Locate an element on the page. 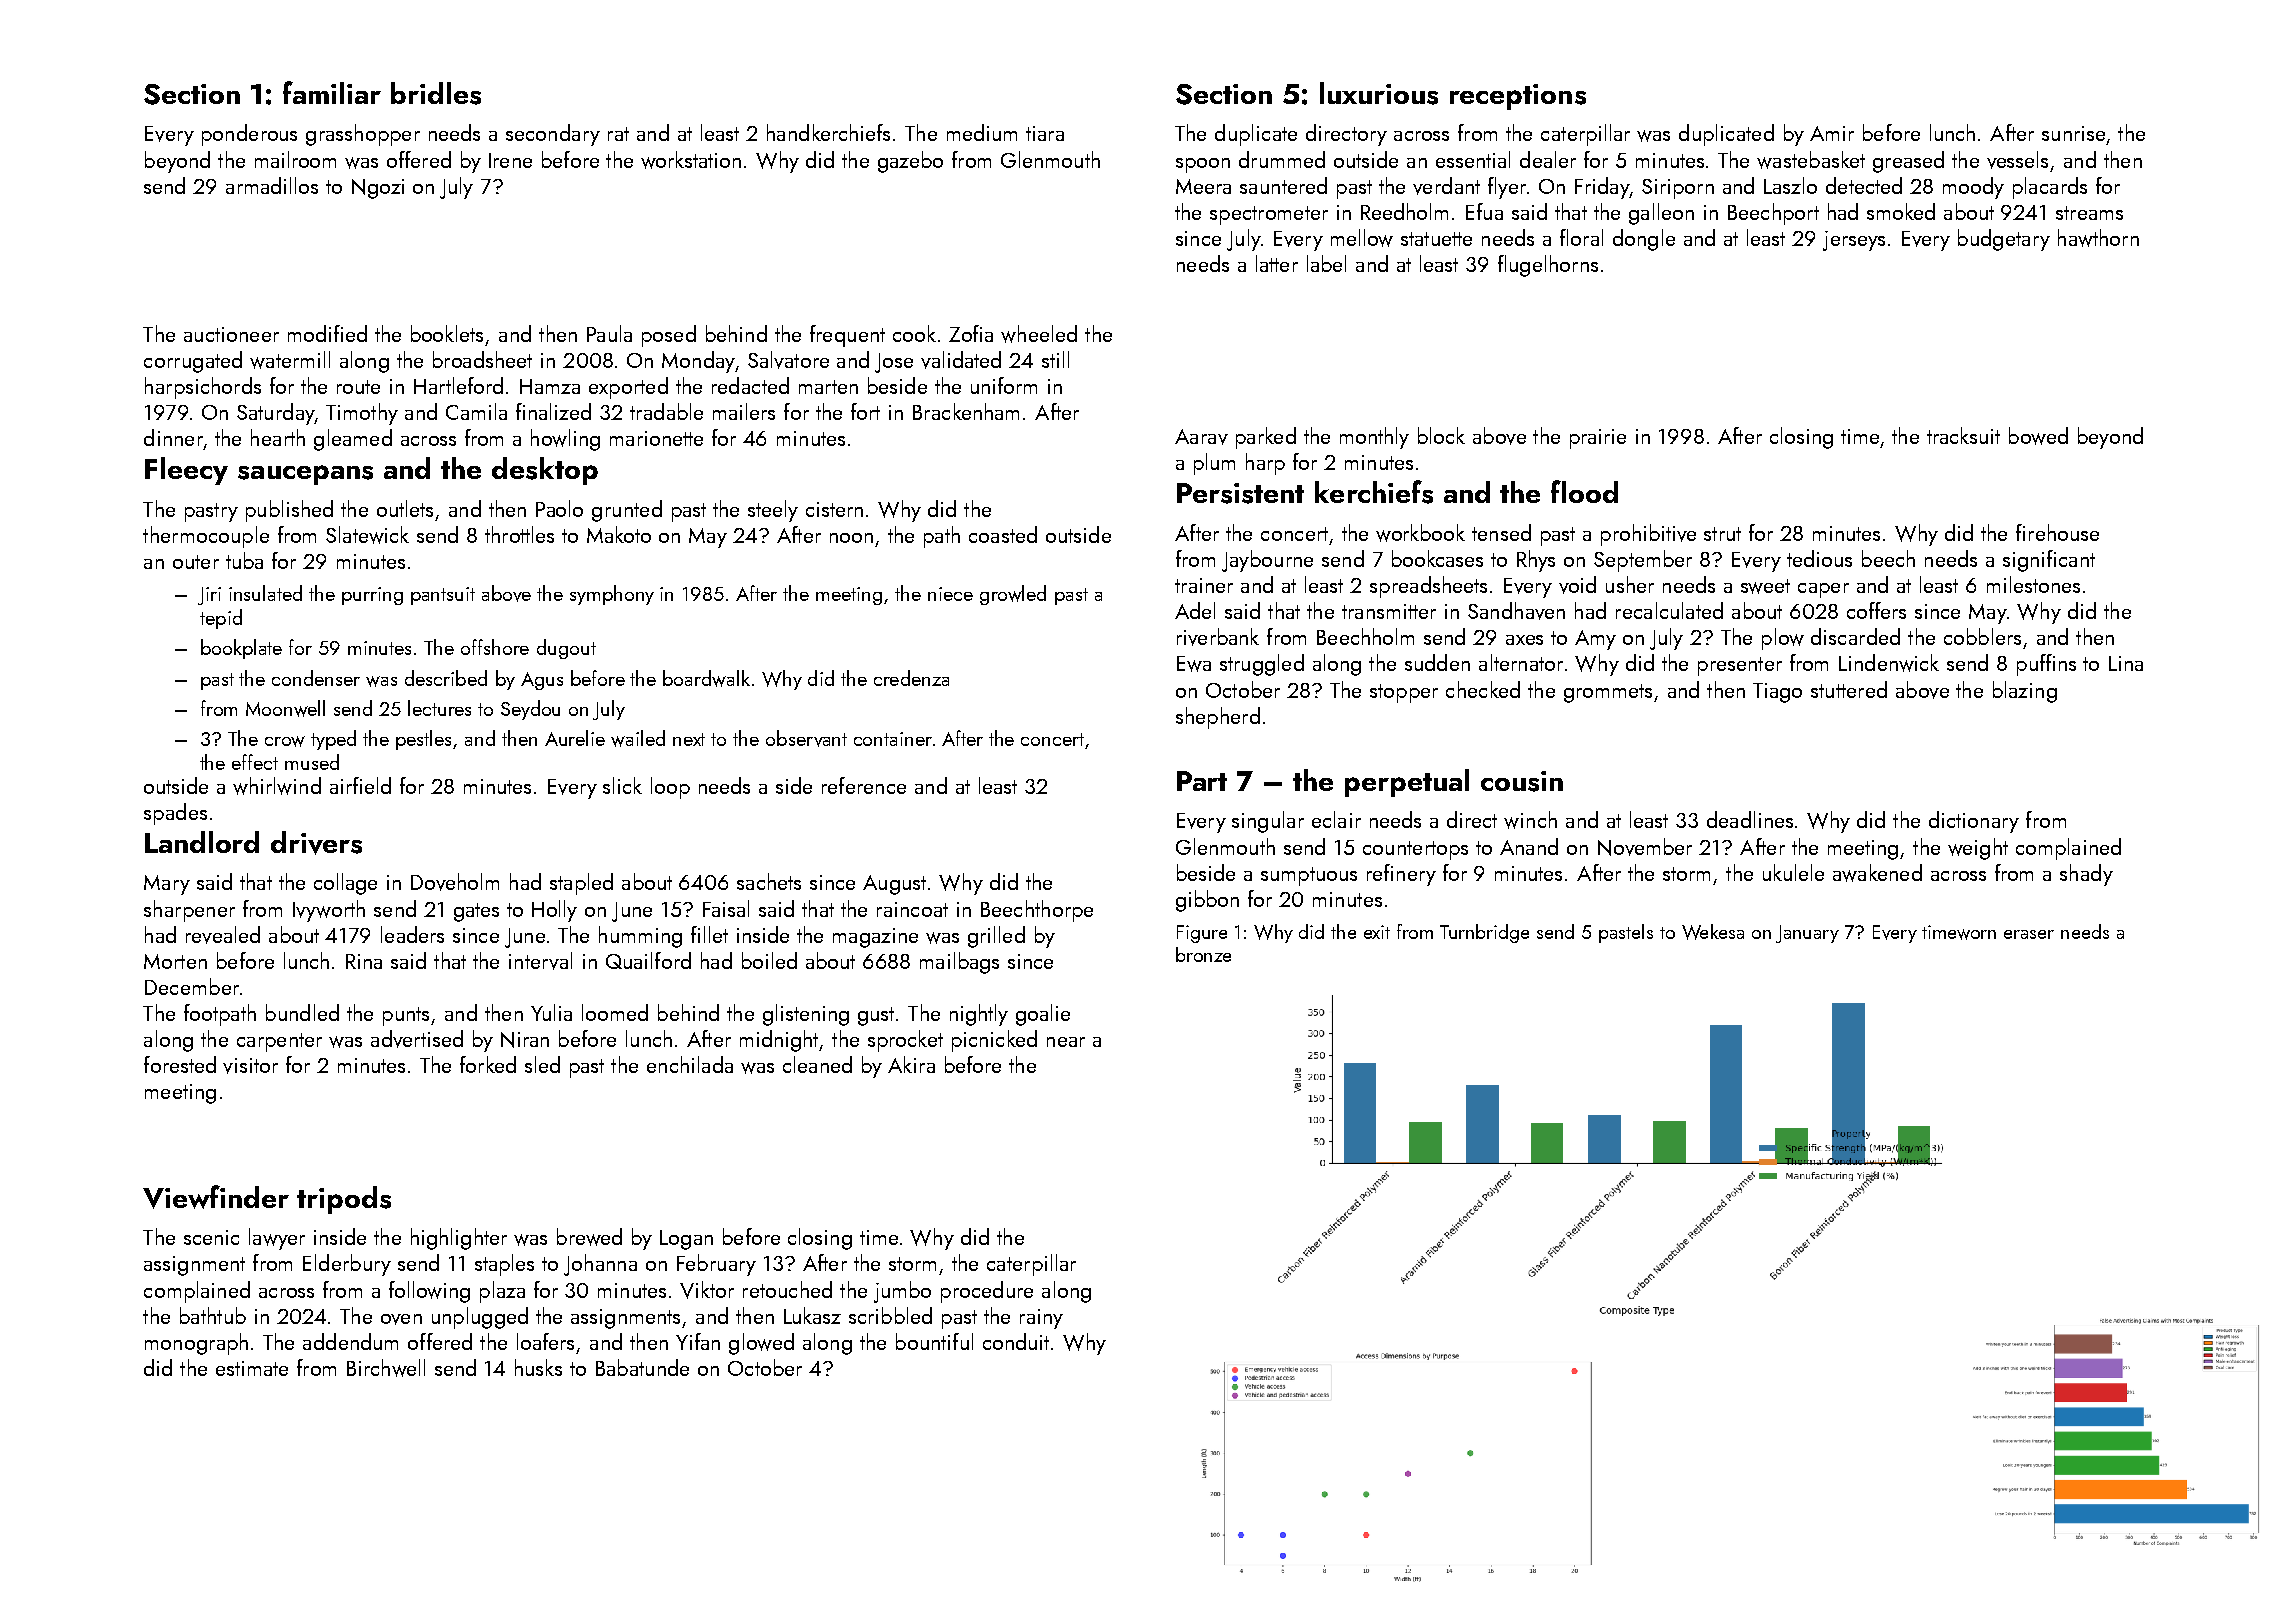 This document has height=1620, width=2292. blazing is located at coordinates (2025, 692).
